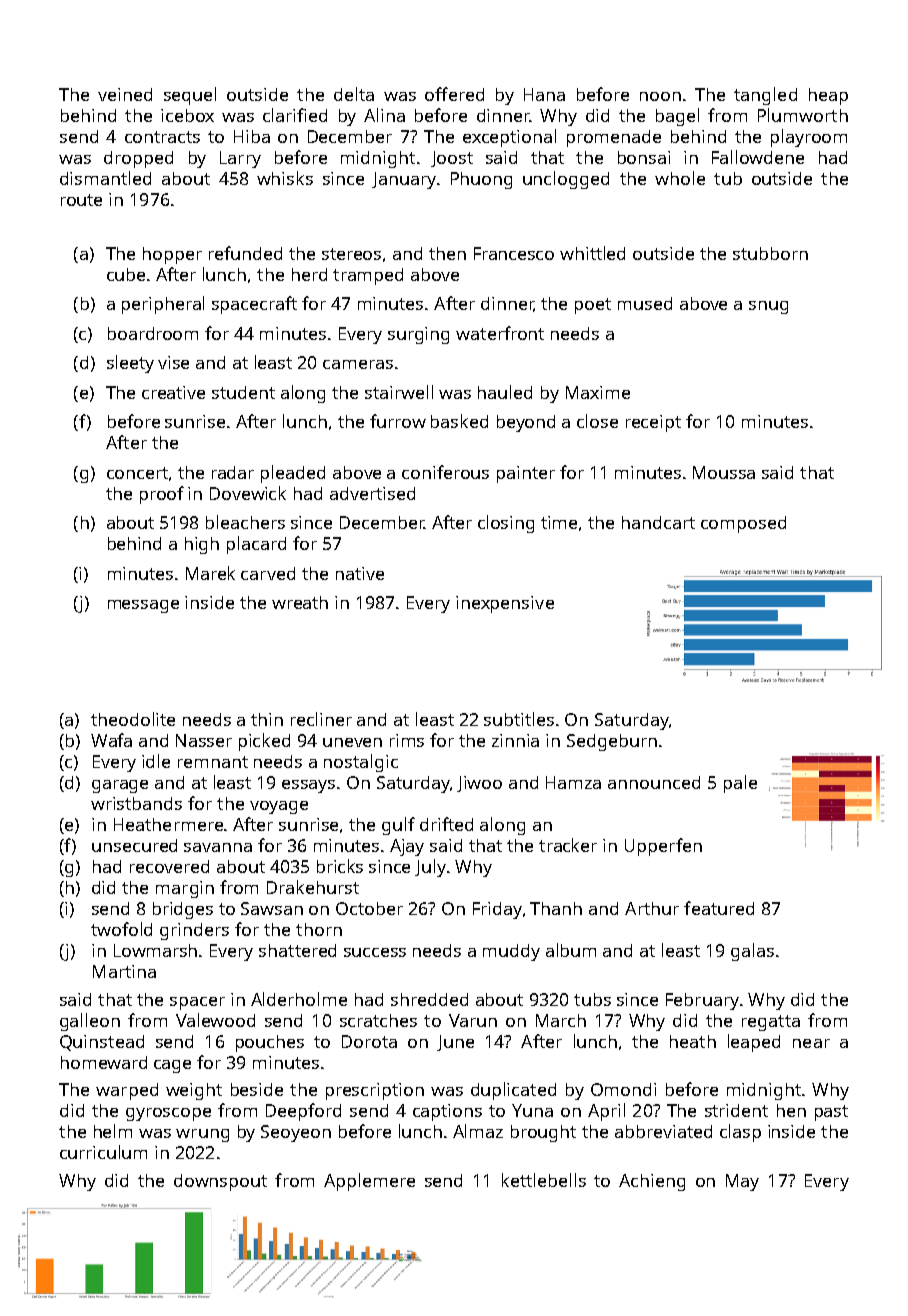 The image size is (908, 1316). What do you see at coordinates (447, 1112) in the image?
I see `captions` at bounding box center [447, 1112].
